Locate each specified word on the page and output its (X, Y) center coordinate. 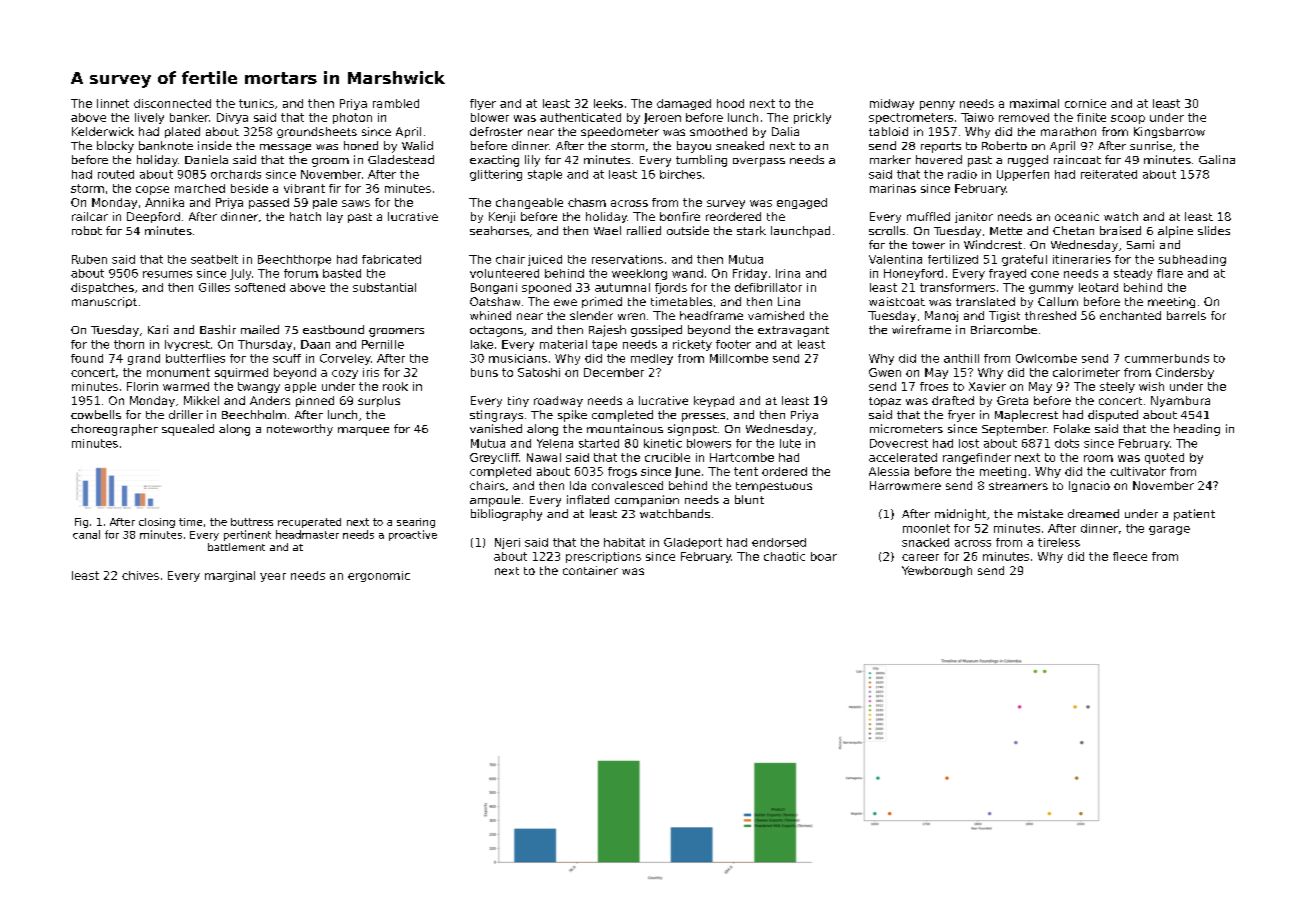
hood (730, 103)
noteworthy (300, 430)
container (590, 570)
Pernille (383, 344)
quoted (1164, 458)
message (285, 148)
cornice (1085, 103)
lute (790, 443)
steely (1117, 387)
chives (140, 575)
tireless (1059, 542)
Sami (1140, 244)
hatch (305, 216)
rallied (644, 230)
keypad (714, 401)
